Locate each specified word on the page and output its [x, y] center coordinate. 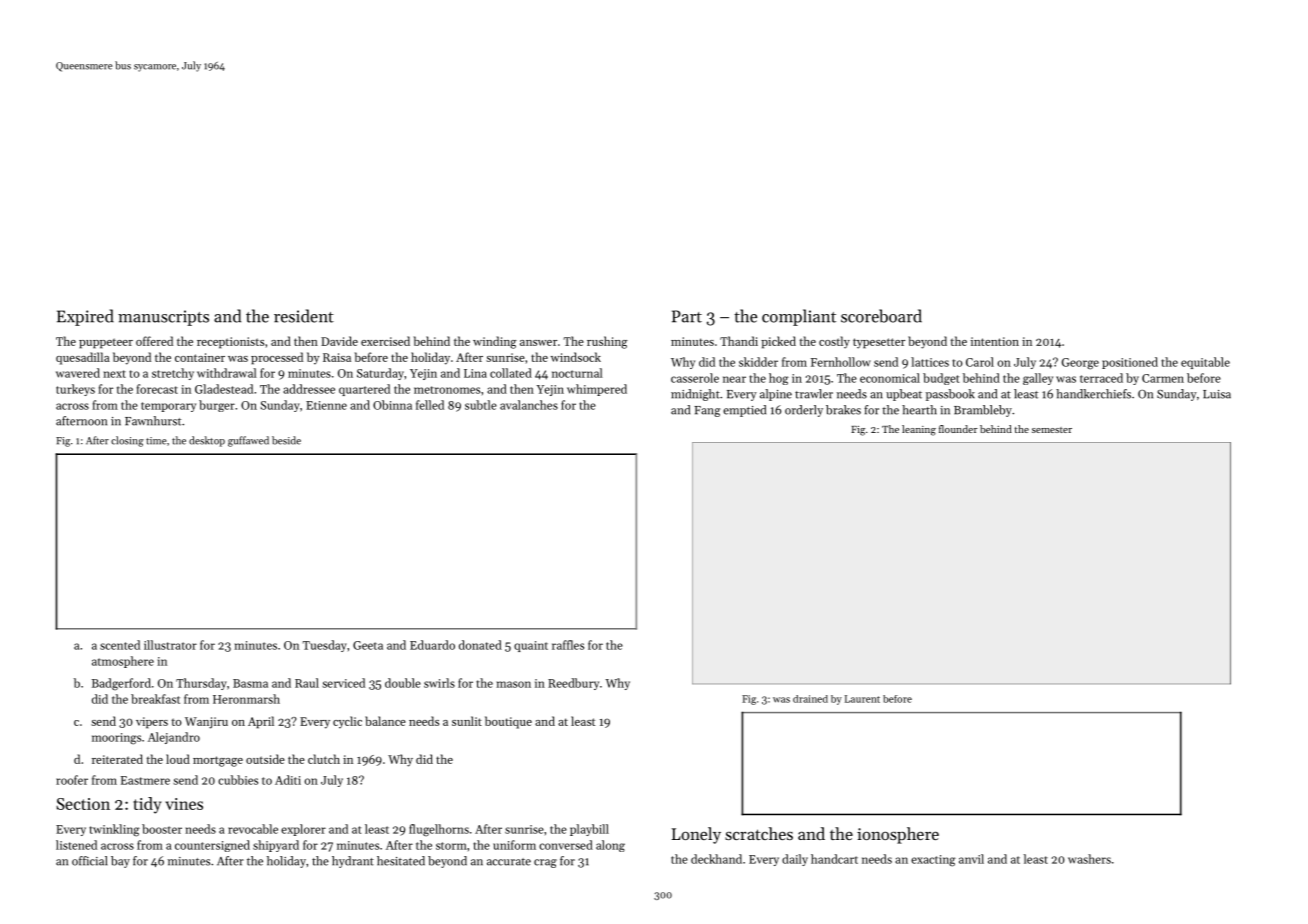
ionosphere [898, 835]
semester [1052, 430]
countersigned [212, 846]
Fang [707, 411]
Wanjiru [206, 723]
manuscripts [163, 318]
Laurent [862, 699]
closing [127, 441]
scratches [759, 833]
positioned [1130, 363]
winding [495, 342]
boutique [508, 722]
